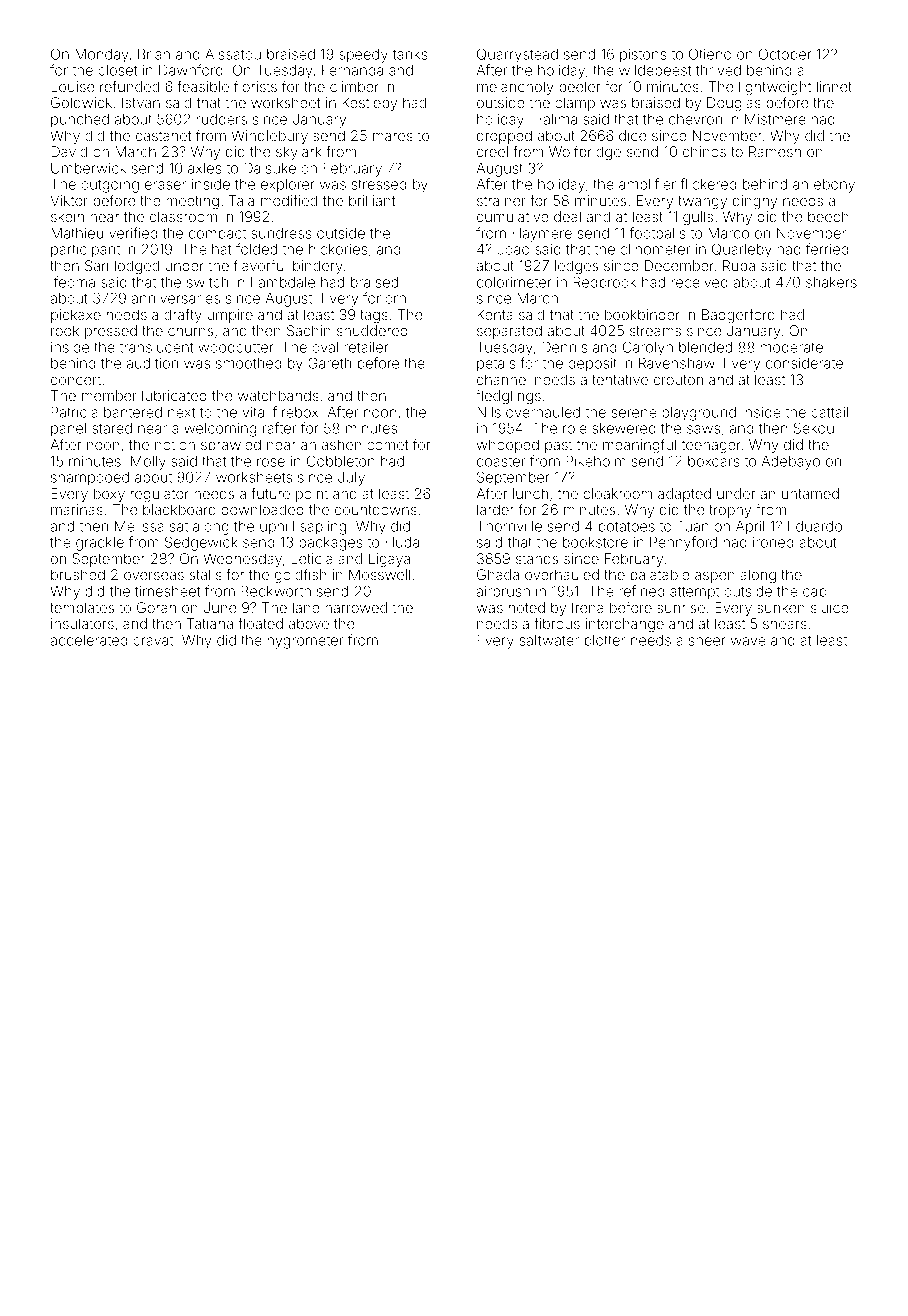 Image resolution: width=908 pixels, height=1316 pixels. I want to click on coaster, so click(501, 462).
